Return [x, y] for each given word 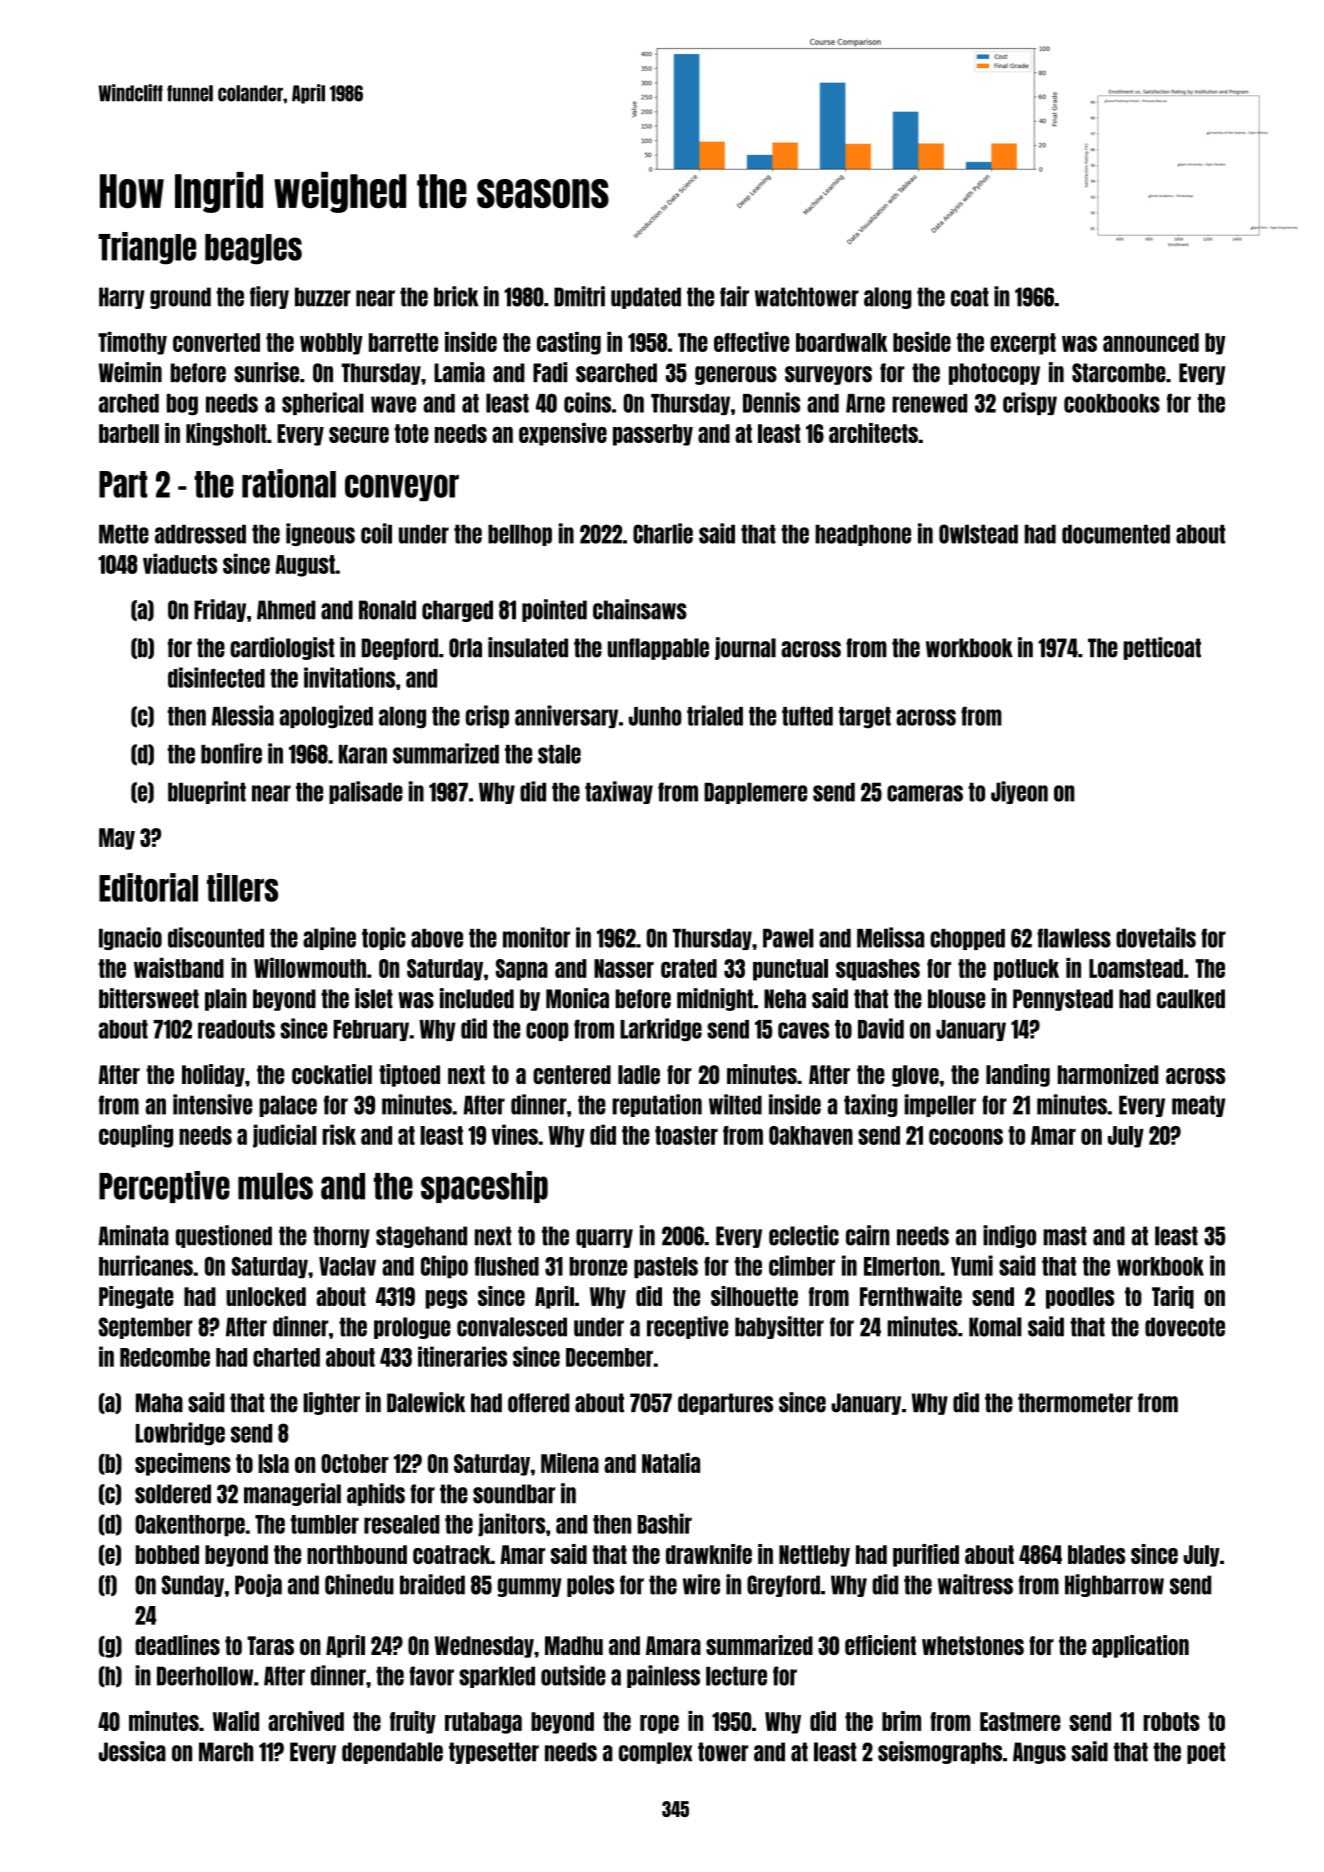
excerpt [1023, 344]
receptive [687, 1327]
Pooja [258, 1585]
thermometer [1075, 1403]
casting [569, 343]
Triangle [147, 248]
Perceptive [164, 1187]
